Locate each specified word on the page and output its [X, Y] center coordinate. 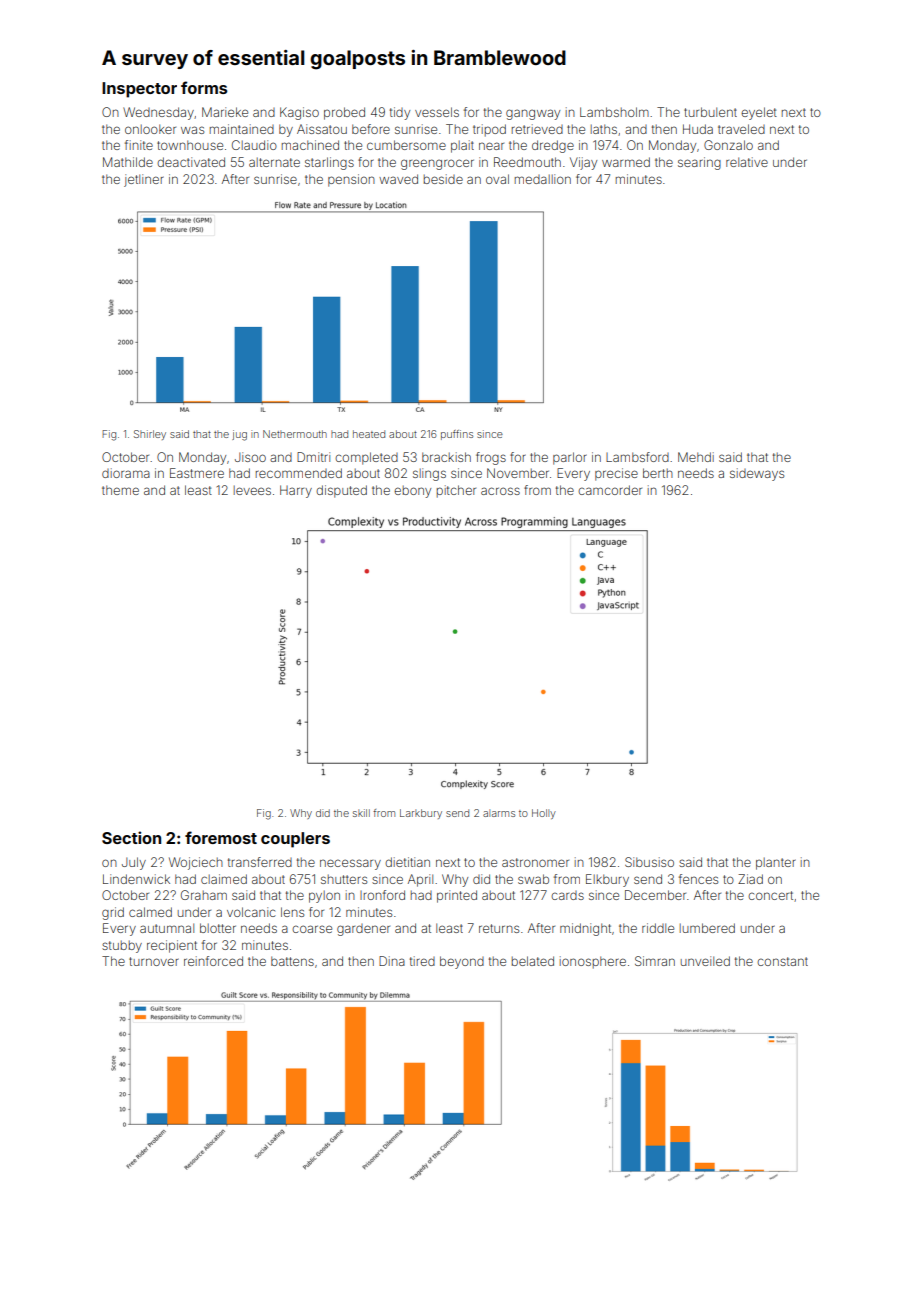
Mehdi [696, 457]
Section [131, 837]
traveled [741, 129]
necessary [350, 864]
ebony [412, 491]
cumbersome [406, 145]
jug [239, 435]
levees [252, 490]
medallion [543, 179]
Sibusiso [649, 862]
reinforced [213, 961]
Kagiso [299, 113]
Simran [655, 961]
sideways [757, 474]
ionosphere [593, 962]
